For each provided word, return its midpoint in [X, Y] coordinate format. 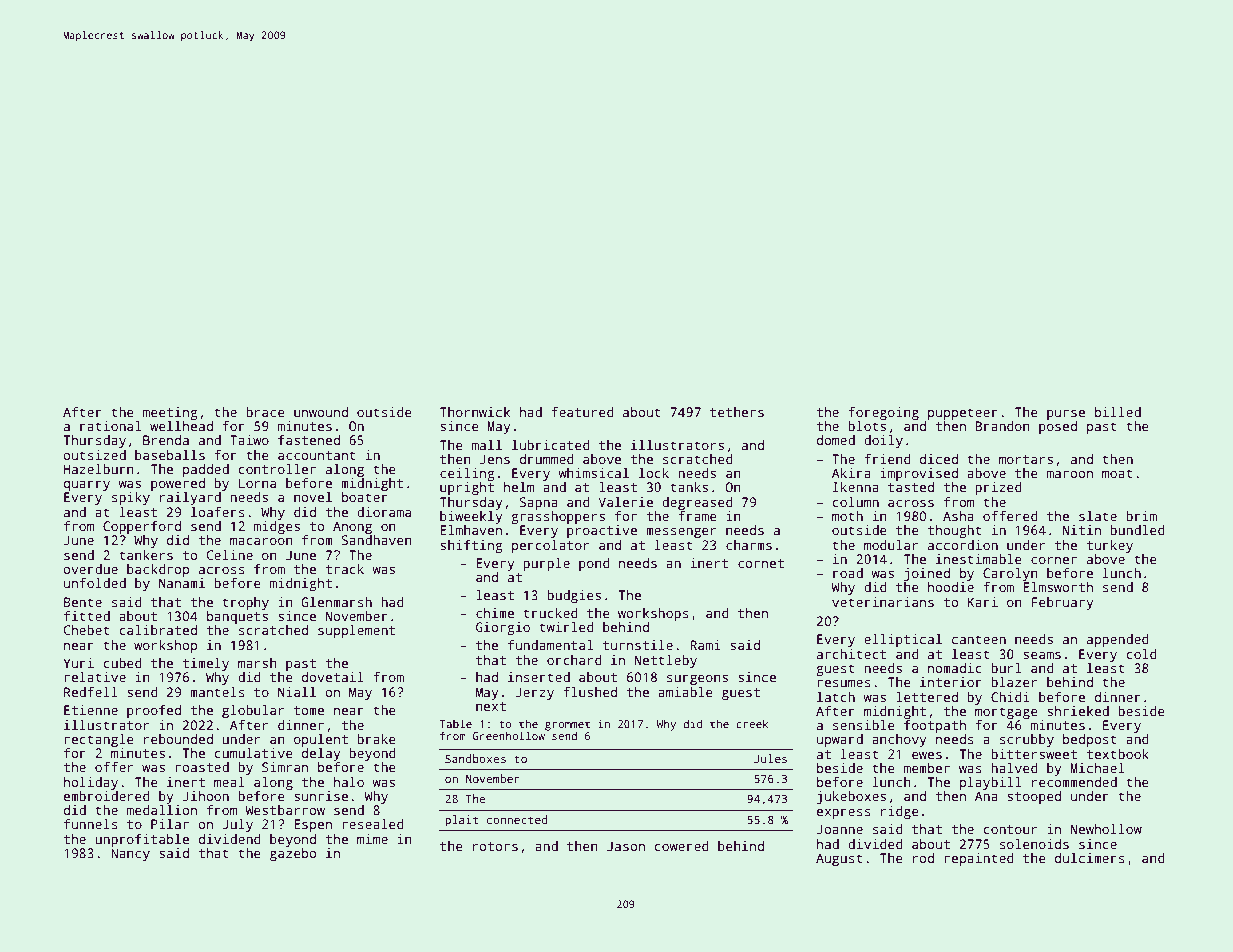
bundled [1137, 530]
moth [847, 516]
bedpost [1090, 740]
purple [546, 564]
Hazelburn [99, 469]
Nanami [182, 583]
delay [321, 754]
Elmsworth [1058, 587]
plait [461, 821]
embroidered [107, 796]
